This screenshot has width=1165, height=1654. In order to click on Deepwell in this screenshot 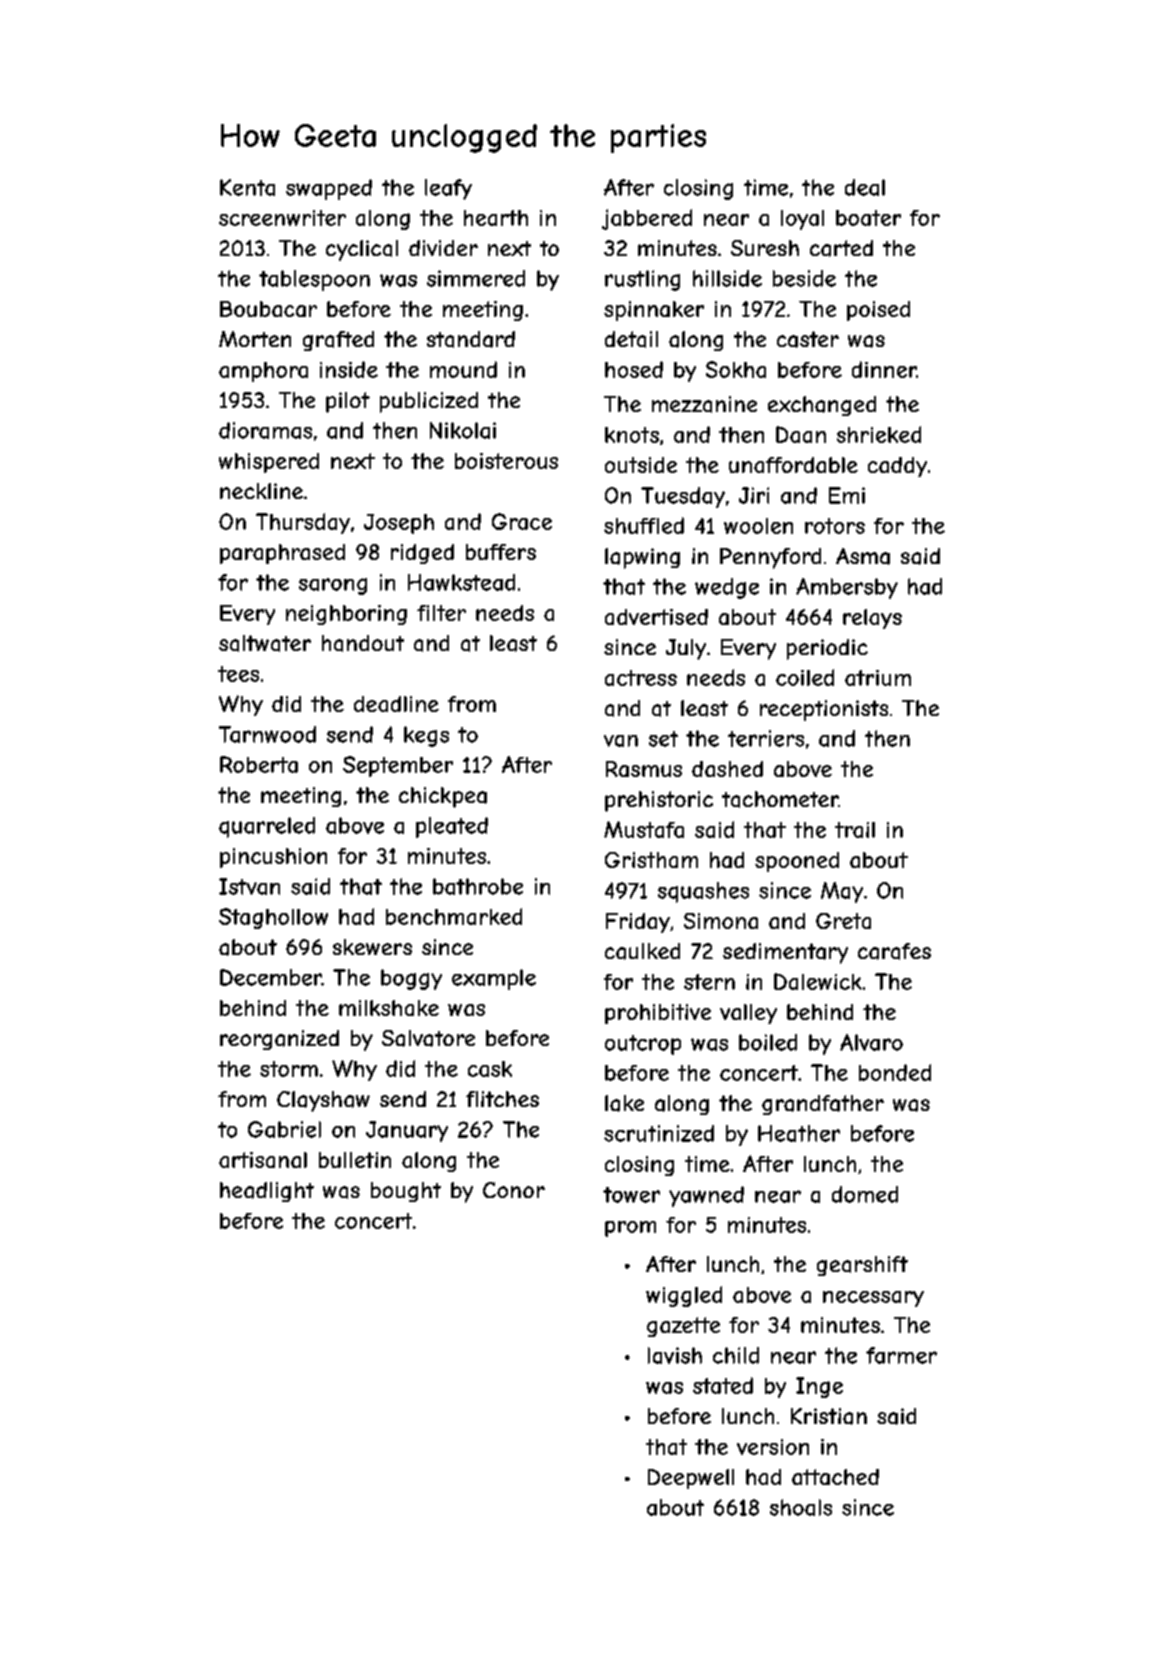, I will do `click(691, 1479)`.
